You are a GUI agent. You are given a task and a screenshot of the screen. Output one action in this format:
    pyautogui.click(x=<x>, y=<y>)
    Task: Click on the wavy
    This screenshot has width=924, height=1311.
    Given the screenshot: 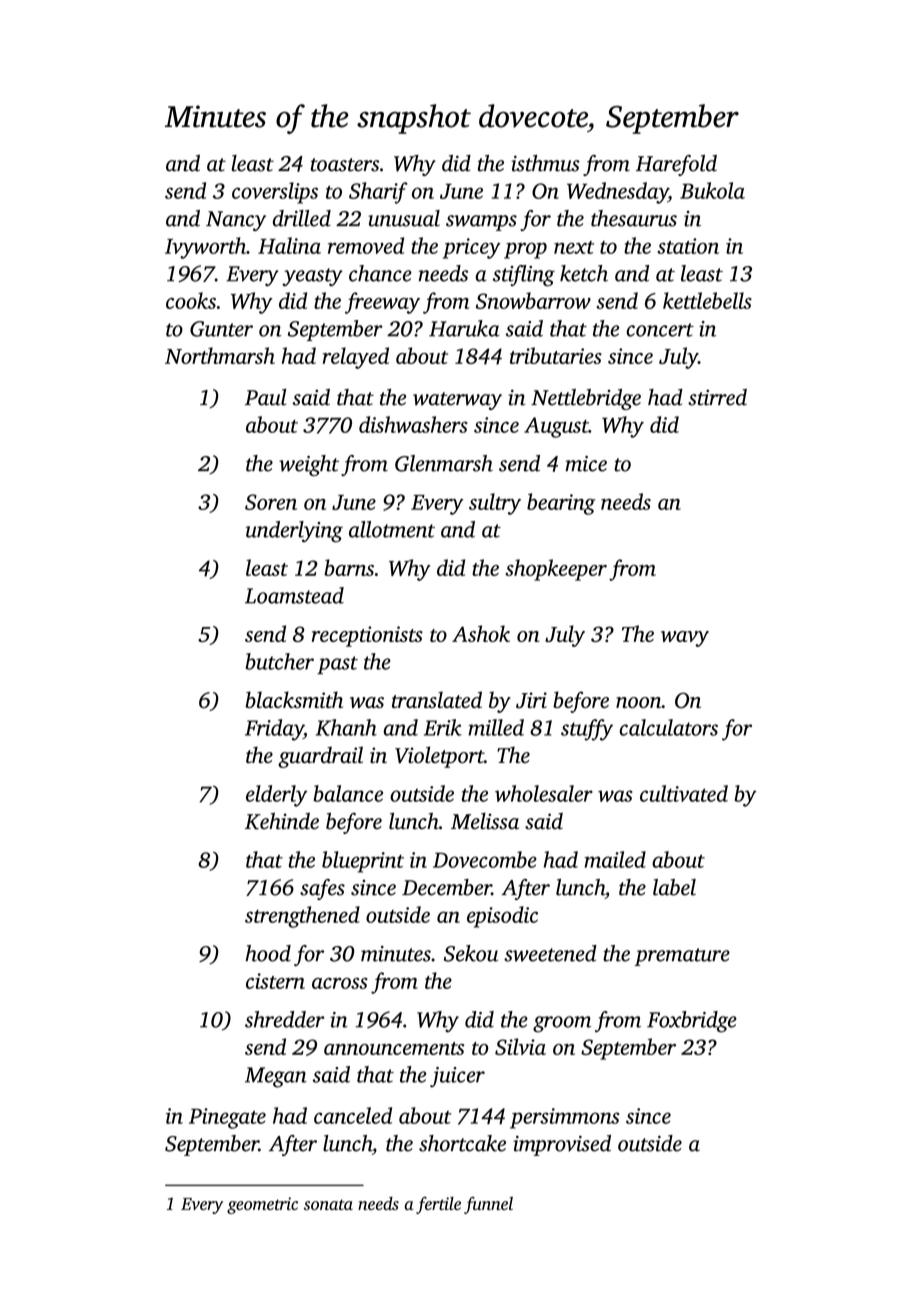 What is the action you would take?
    pyautogui.click(x=685, y=639)
